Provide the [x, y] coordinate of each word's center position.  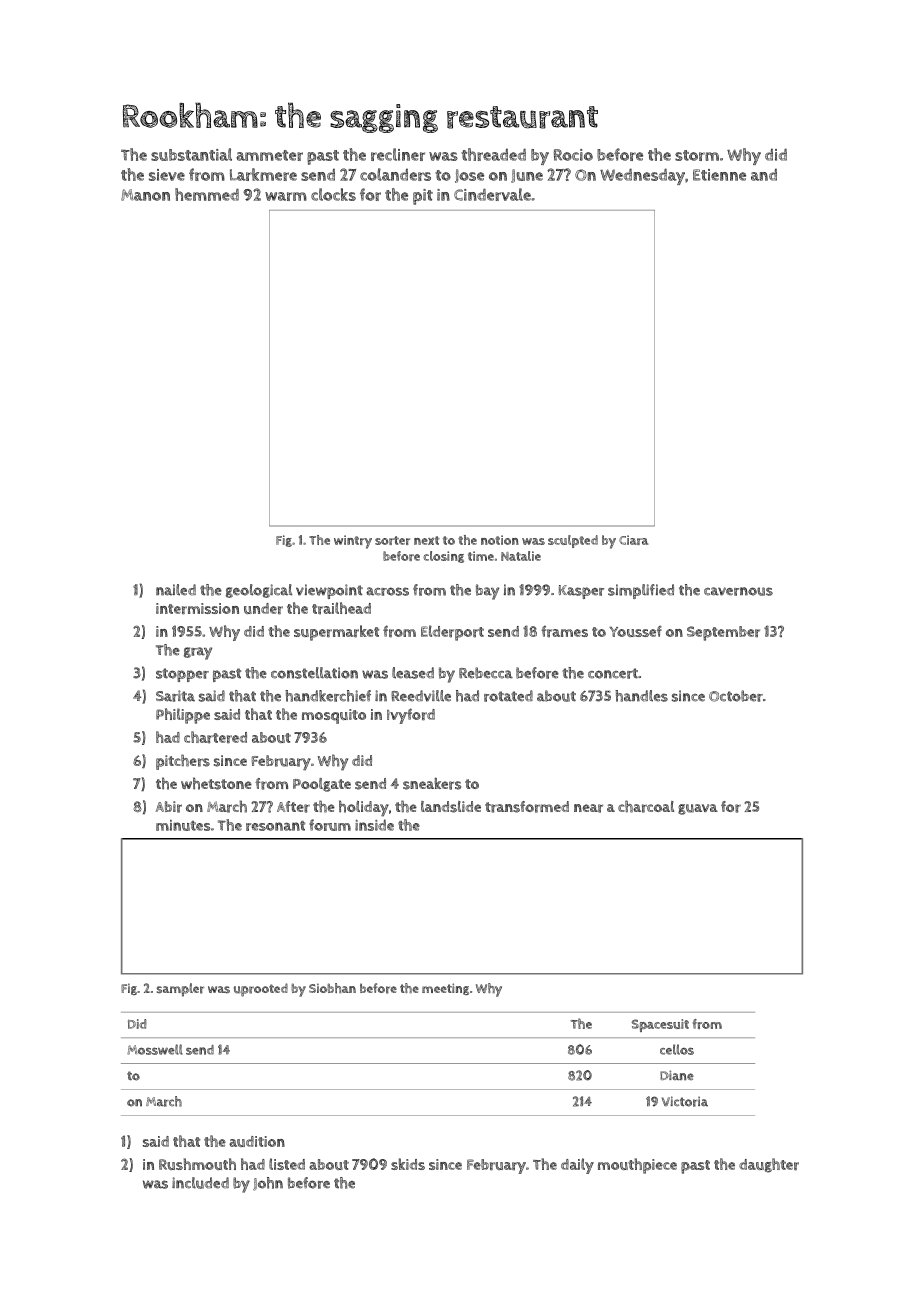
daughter [769, 1165]
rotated [508, 696]
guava [698, 809]
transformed [527, 807]
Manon [145, 195]
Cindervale [492, 194]
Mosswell [155, 1049]
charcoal [646, 806]
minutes [183, 825]
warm [286, 196]
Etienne [719, 175]
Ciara [633, 540]
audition [257, 1141]
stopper [182, 675]
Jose [469, 176]
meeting [445, 989]
